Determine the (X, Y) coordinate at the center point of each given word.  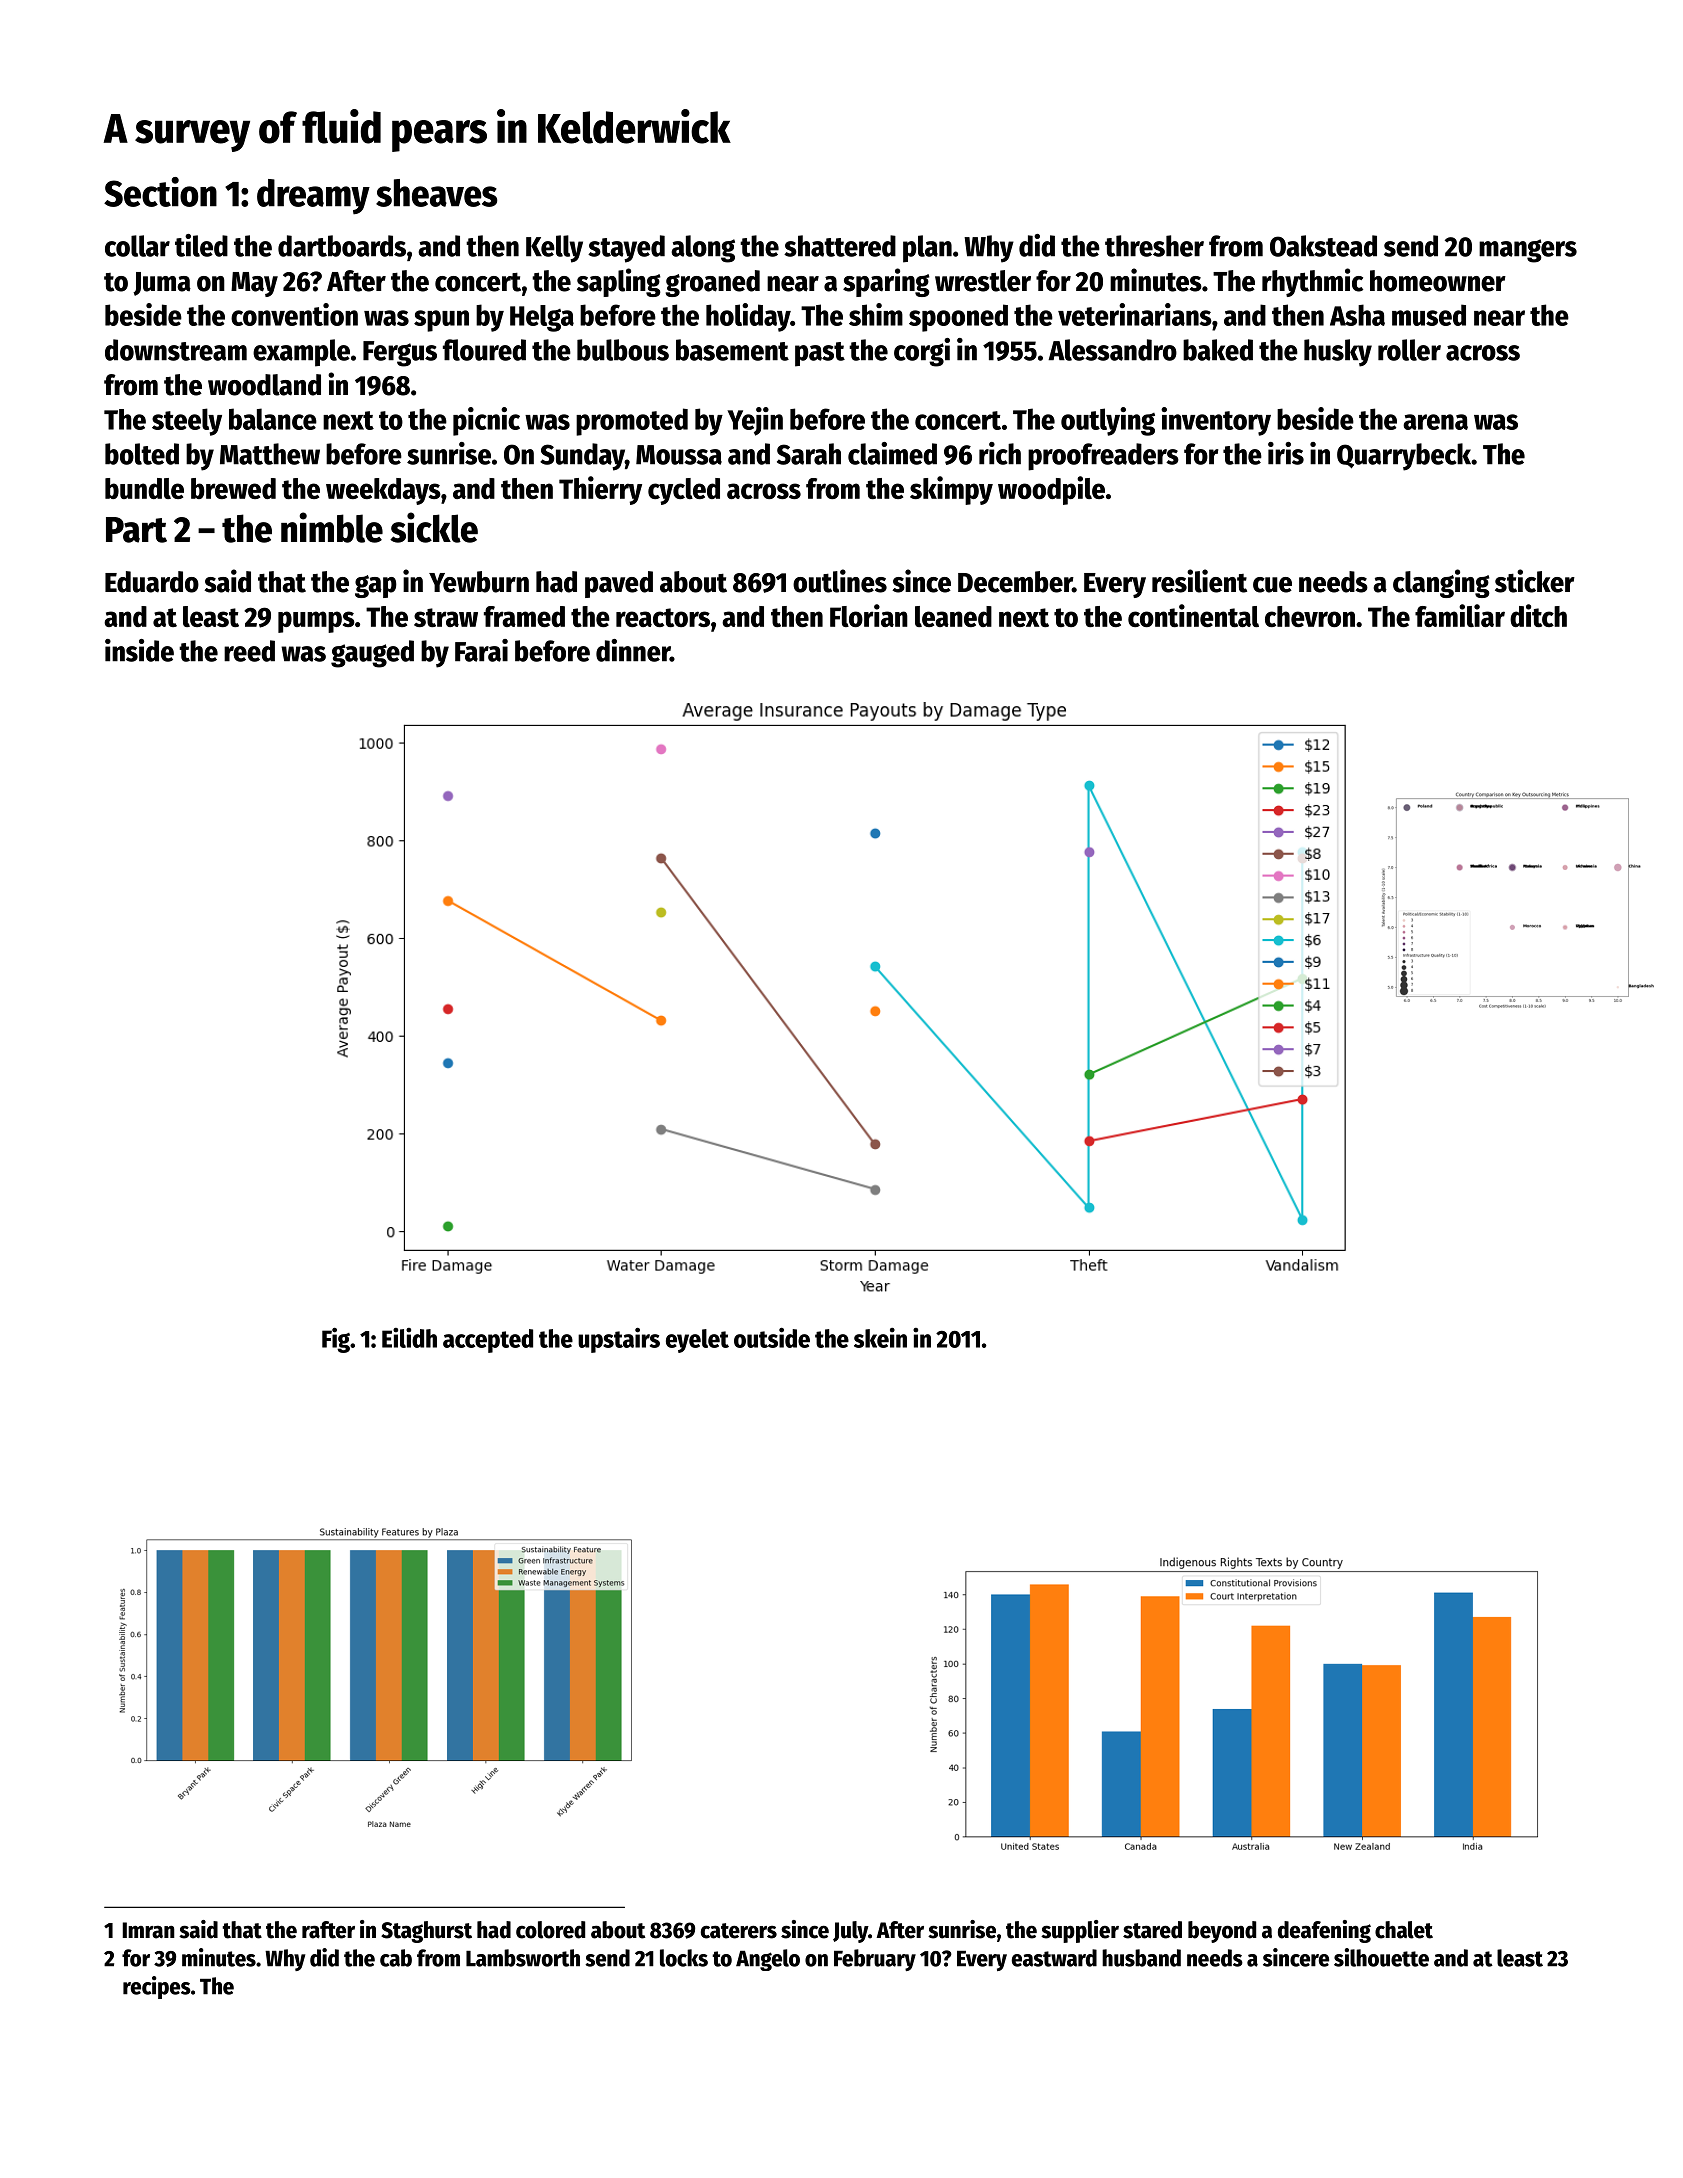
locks (684, 1958)
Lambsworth (523, 1958)
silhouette (1381, 1957)
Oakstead (1323, 246)
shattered (840, 246)
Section (160, 192)
